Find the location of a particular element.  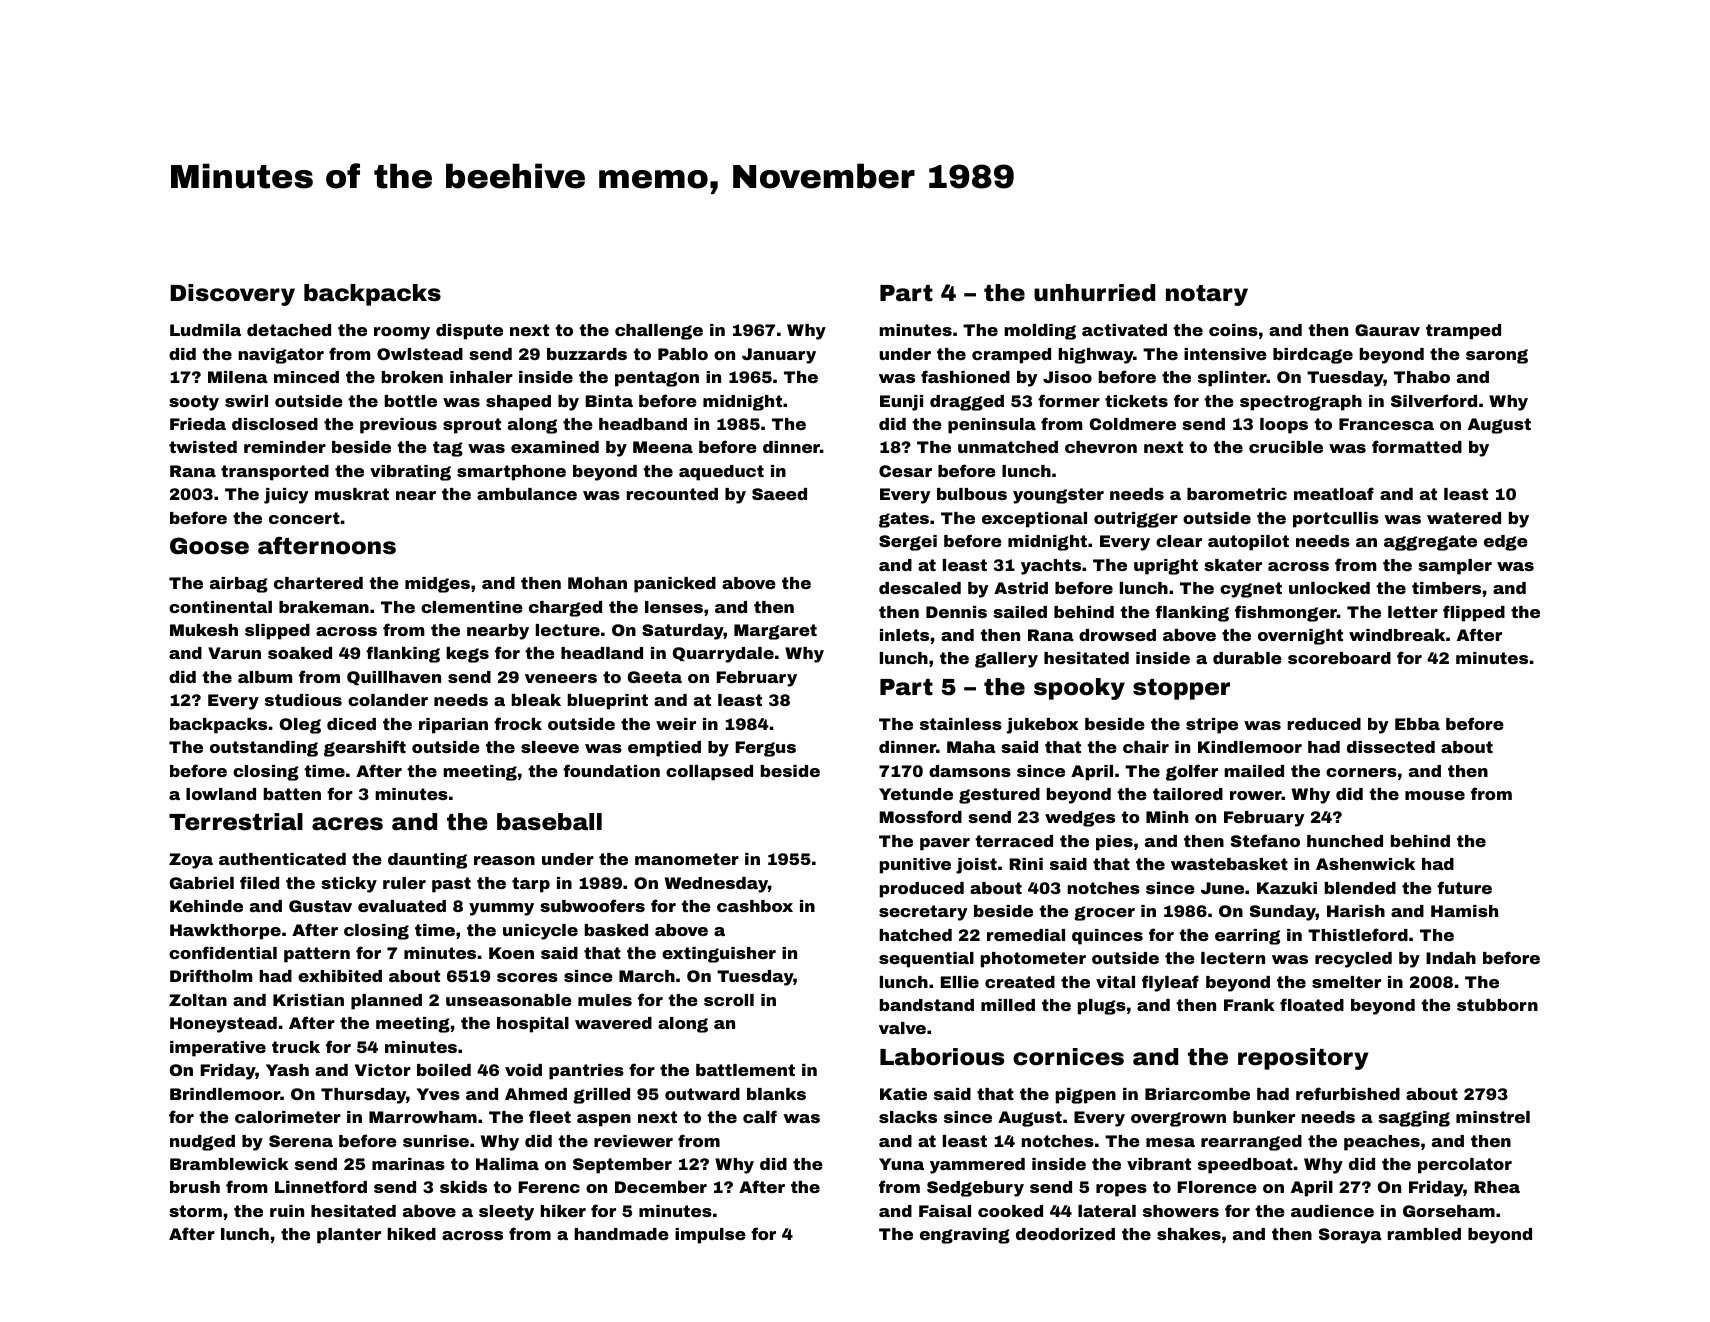

bunker is located at coordinates (1264, 1117).
